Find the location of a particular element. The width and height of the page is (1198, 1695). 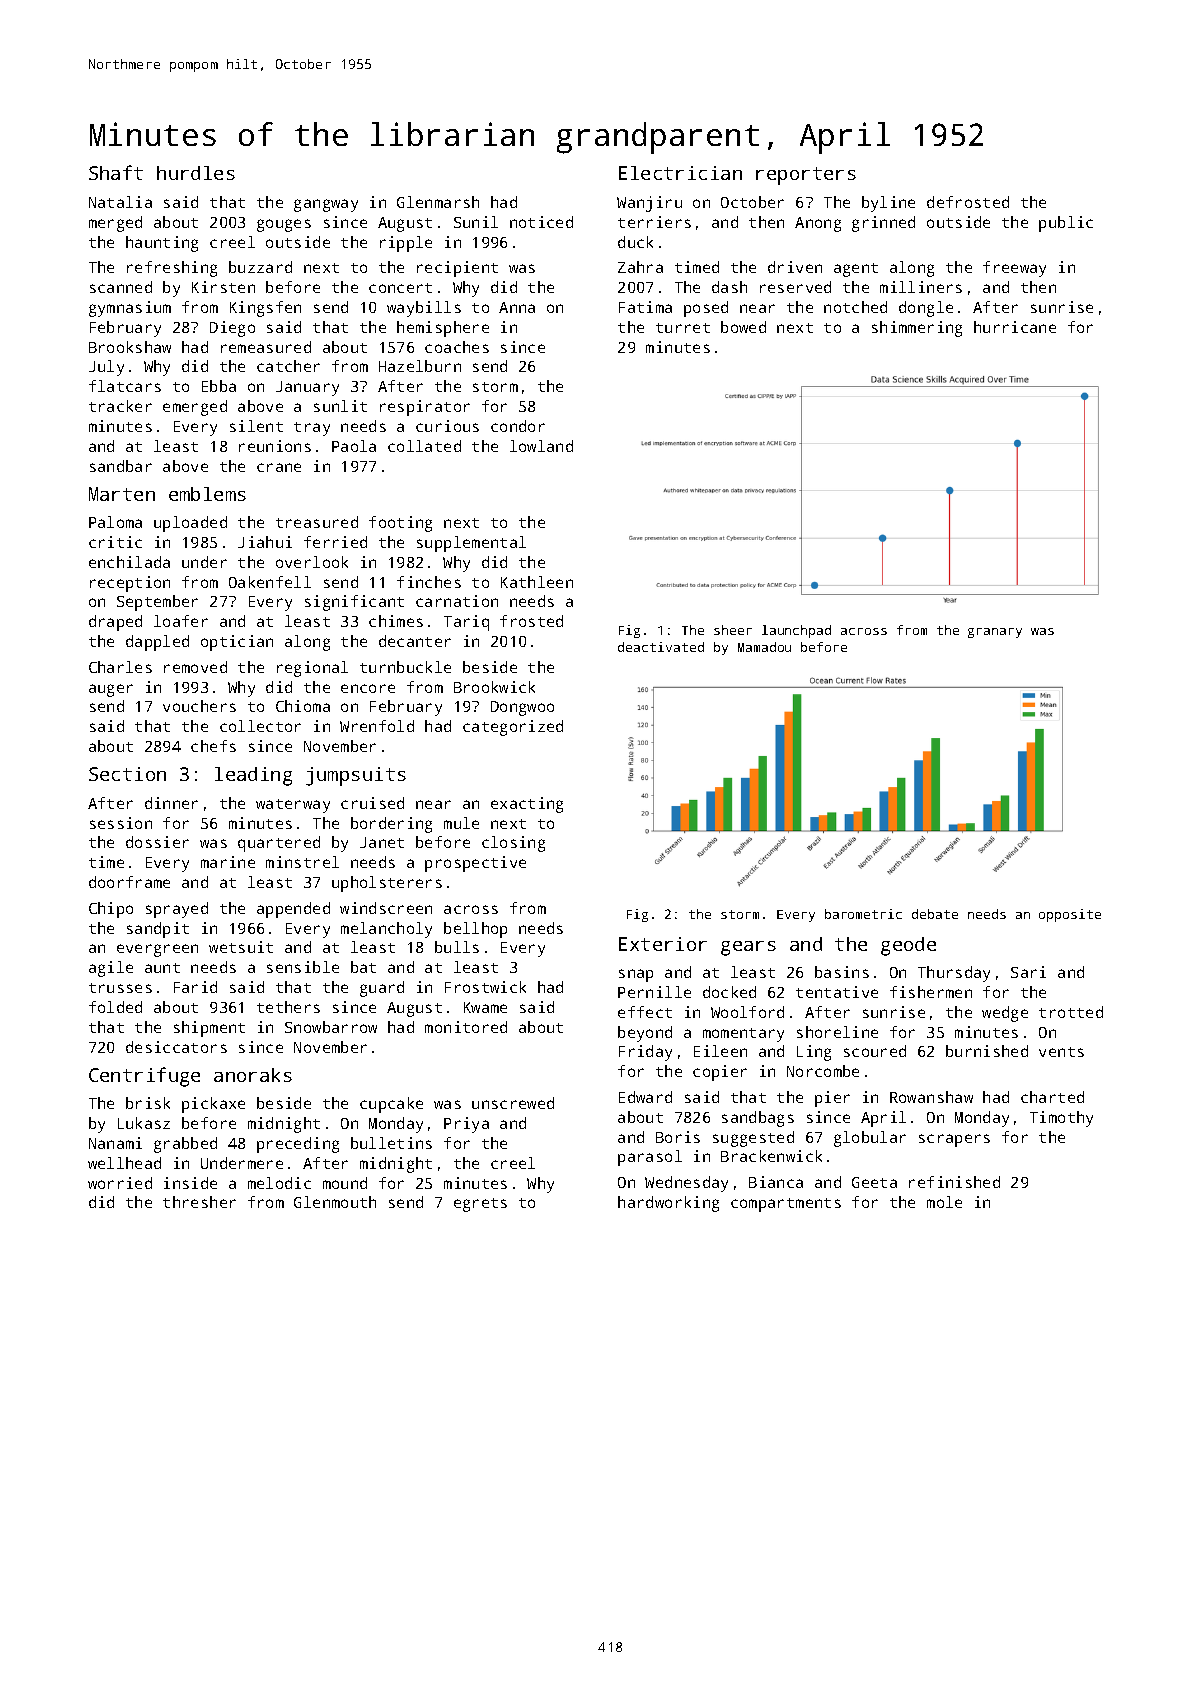

worried is located at coordinates (120, 1183).
